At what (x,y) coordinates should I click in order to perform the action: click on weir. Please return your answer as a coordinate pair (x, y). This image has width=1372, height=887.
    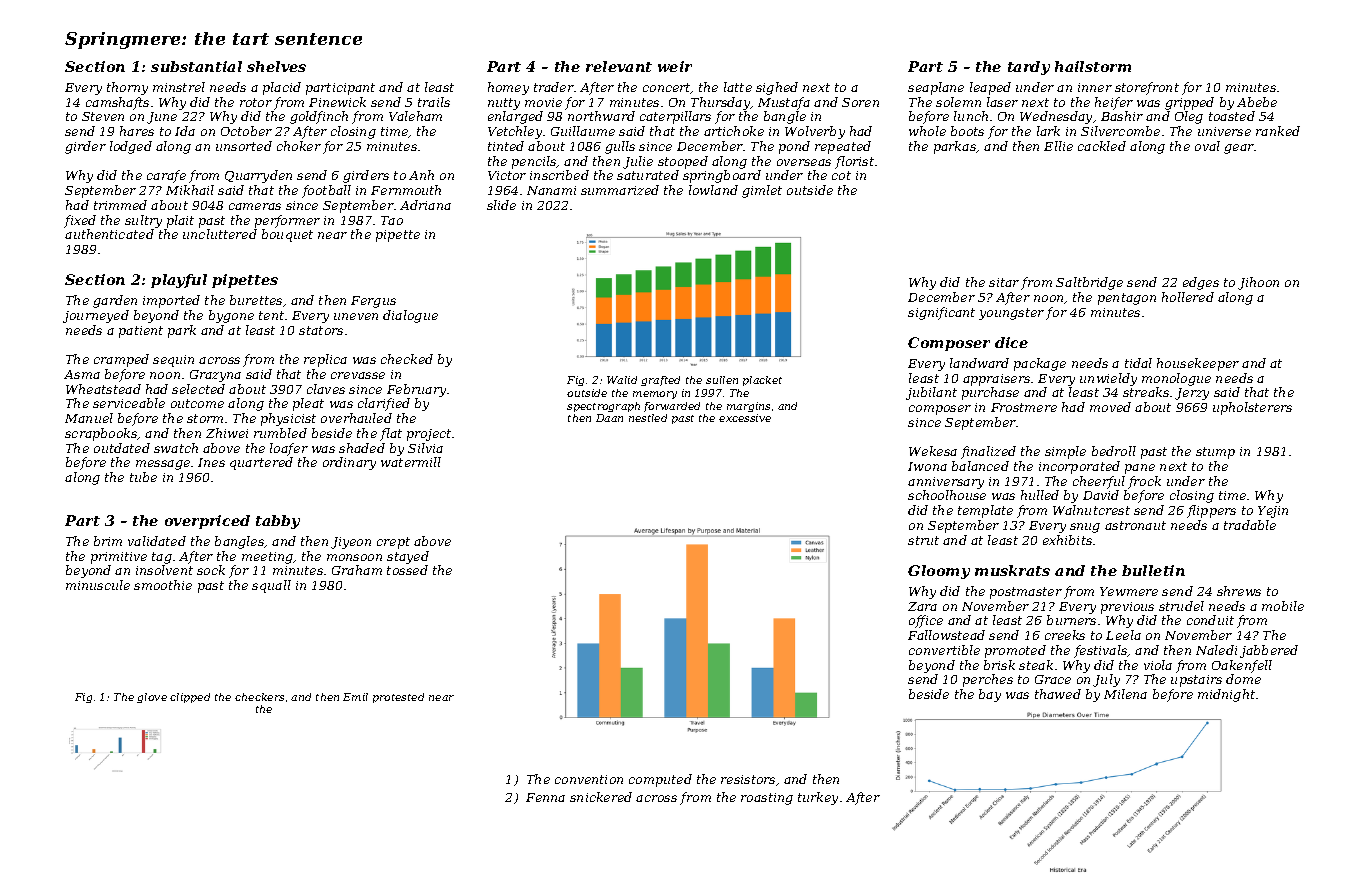
    Looking at the image, I should click on (675, 66).
